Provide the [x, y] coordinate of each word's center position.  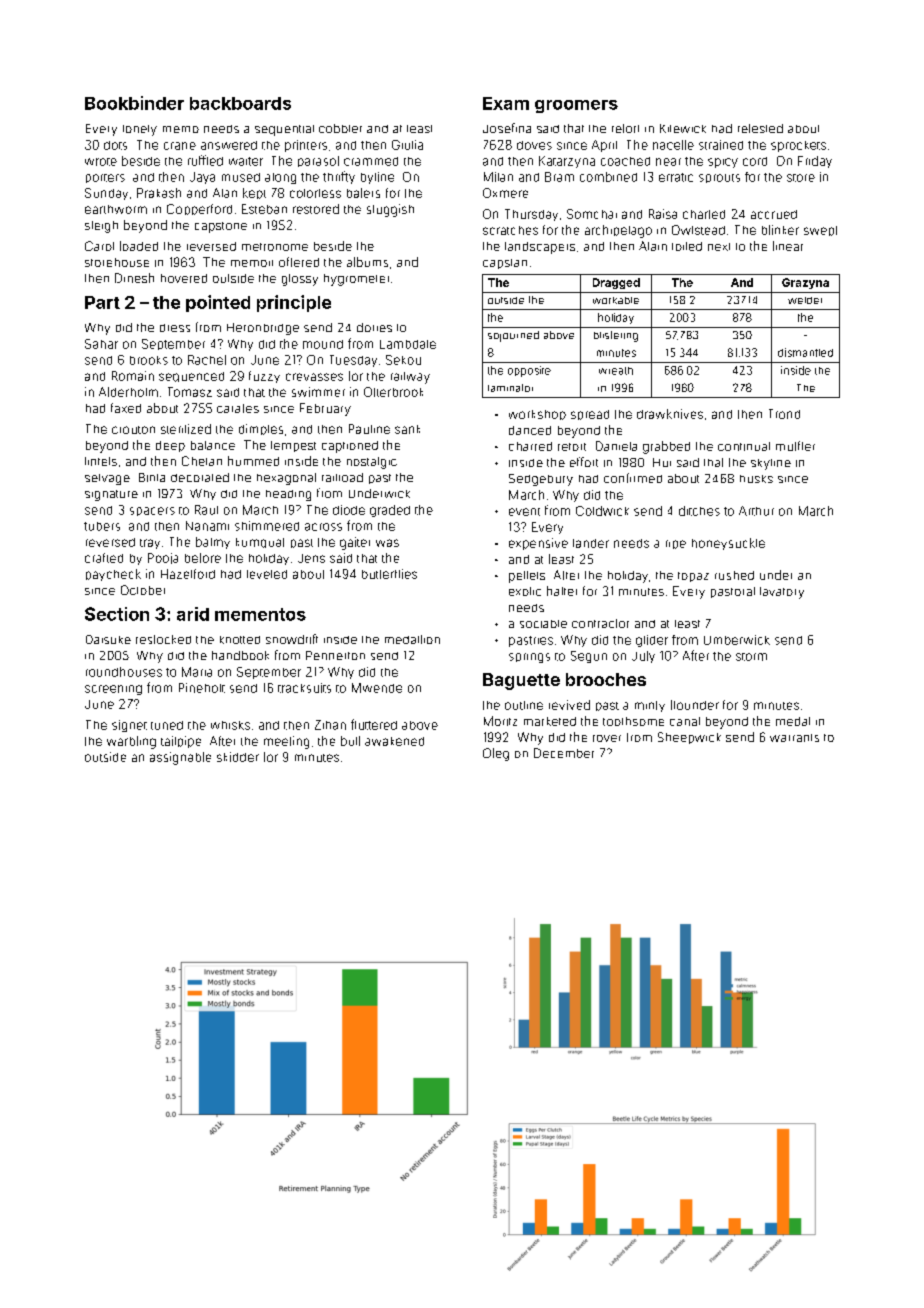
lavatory [782, 593]
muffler [795, 446]
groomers [576, 106]
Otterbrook [393, 392]
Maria [197, 672]
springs [529, 658]
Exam [506, 103]
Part [102, 302]
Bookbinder [134, 103]
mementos [260, 614]
